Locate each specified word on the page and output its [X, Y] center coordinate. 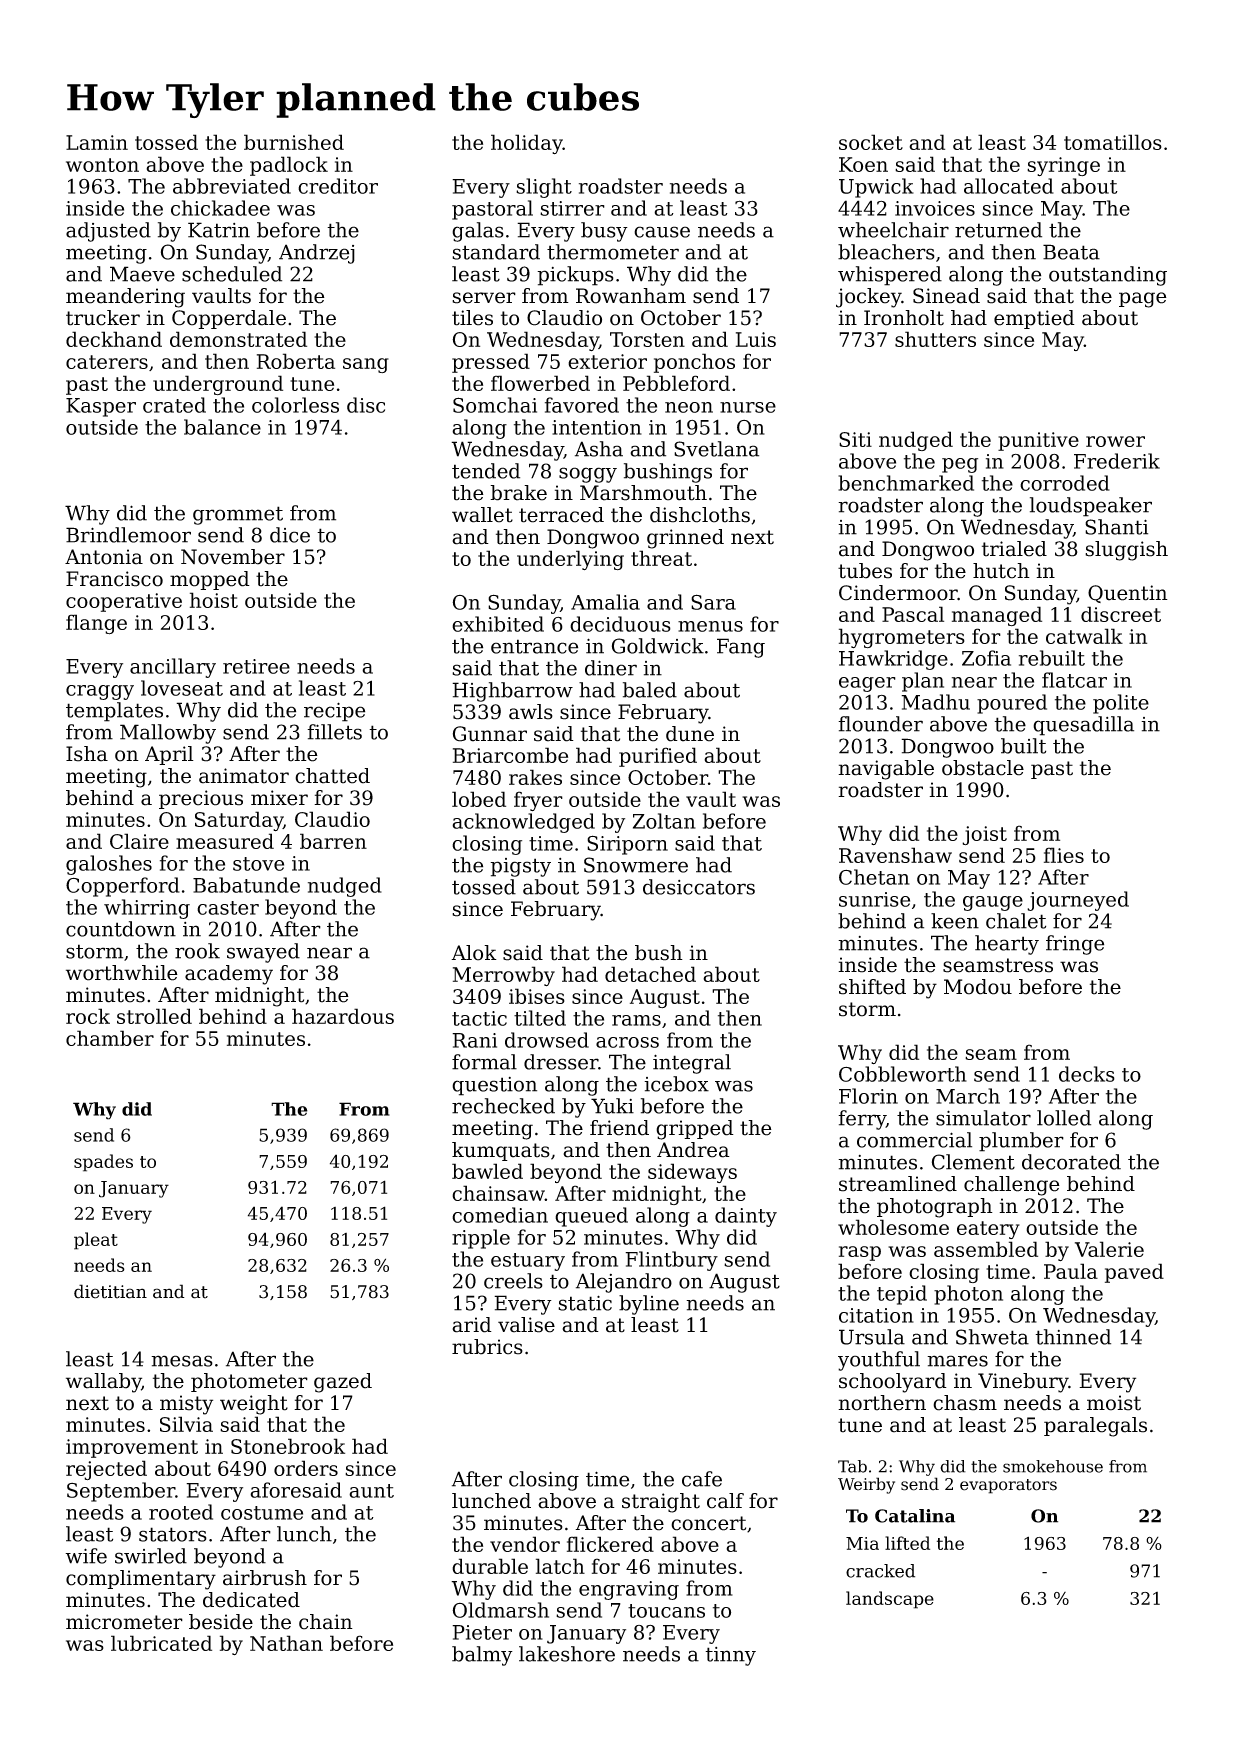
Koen [863, 164]
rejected [106, 1470]
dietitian [110, 1291]
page [1143, 300]
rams [636, 1020]
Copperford [123, 887]
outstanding [1108, 276]
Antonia [104, 557]
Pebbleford [676, 383]
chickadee [220, 208]
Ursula [872, 1337]
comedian [500, 1215]
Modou [978, 987]
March [968, 1096]
